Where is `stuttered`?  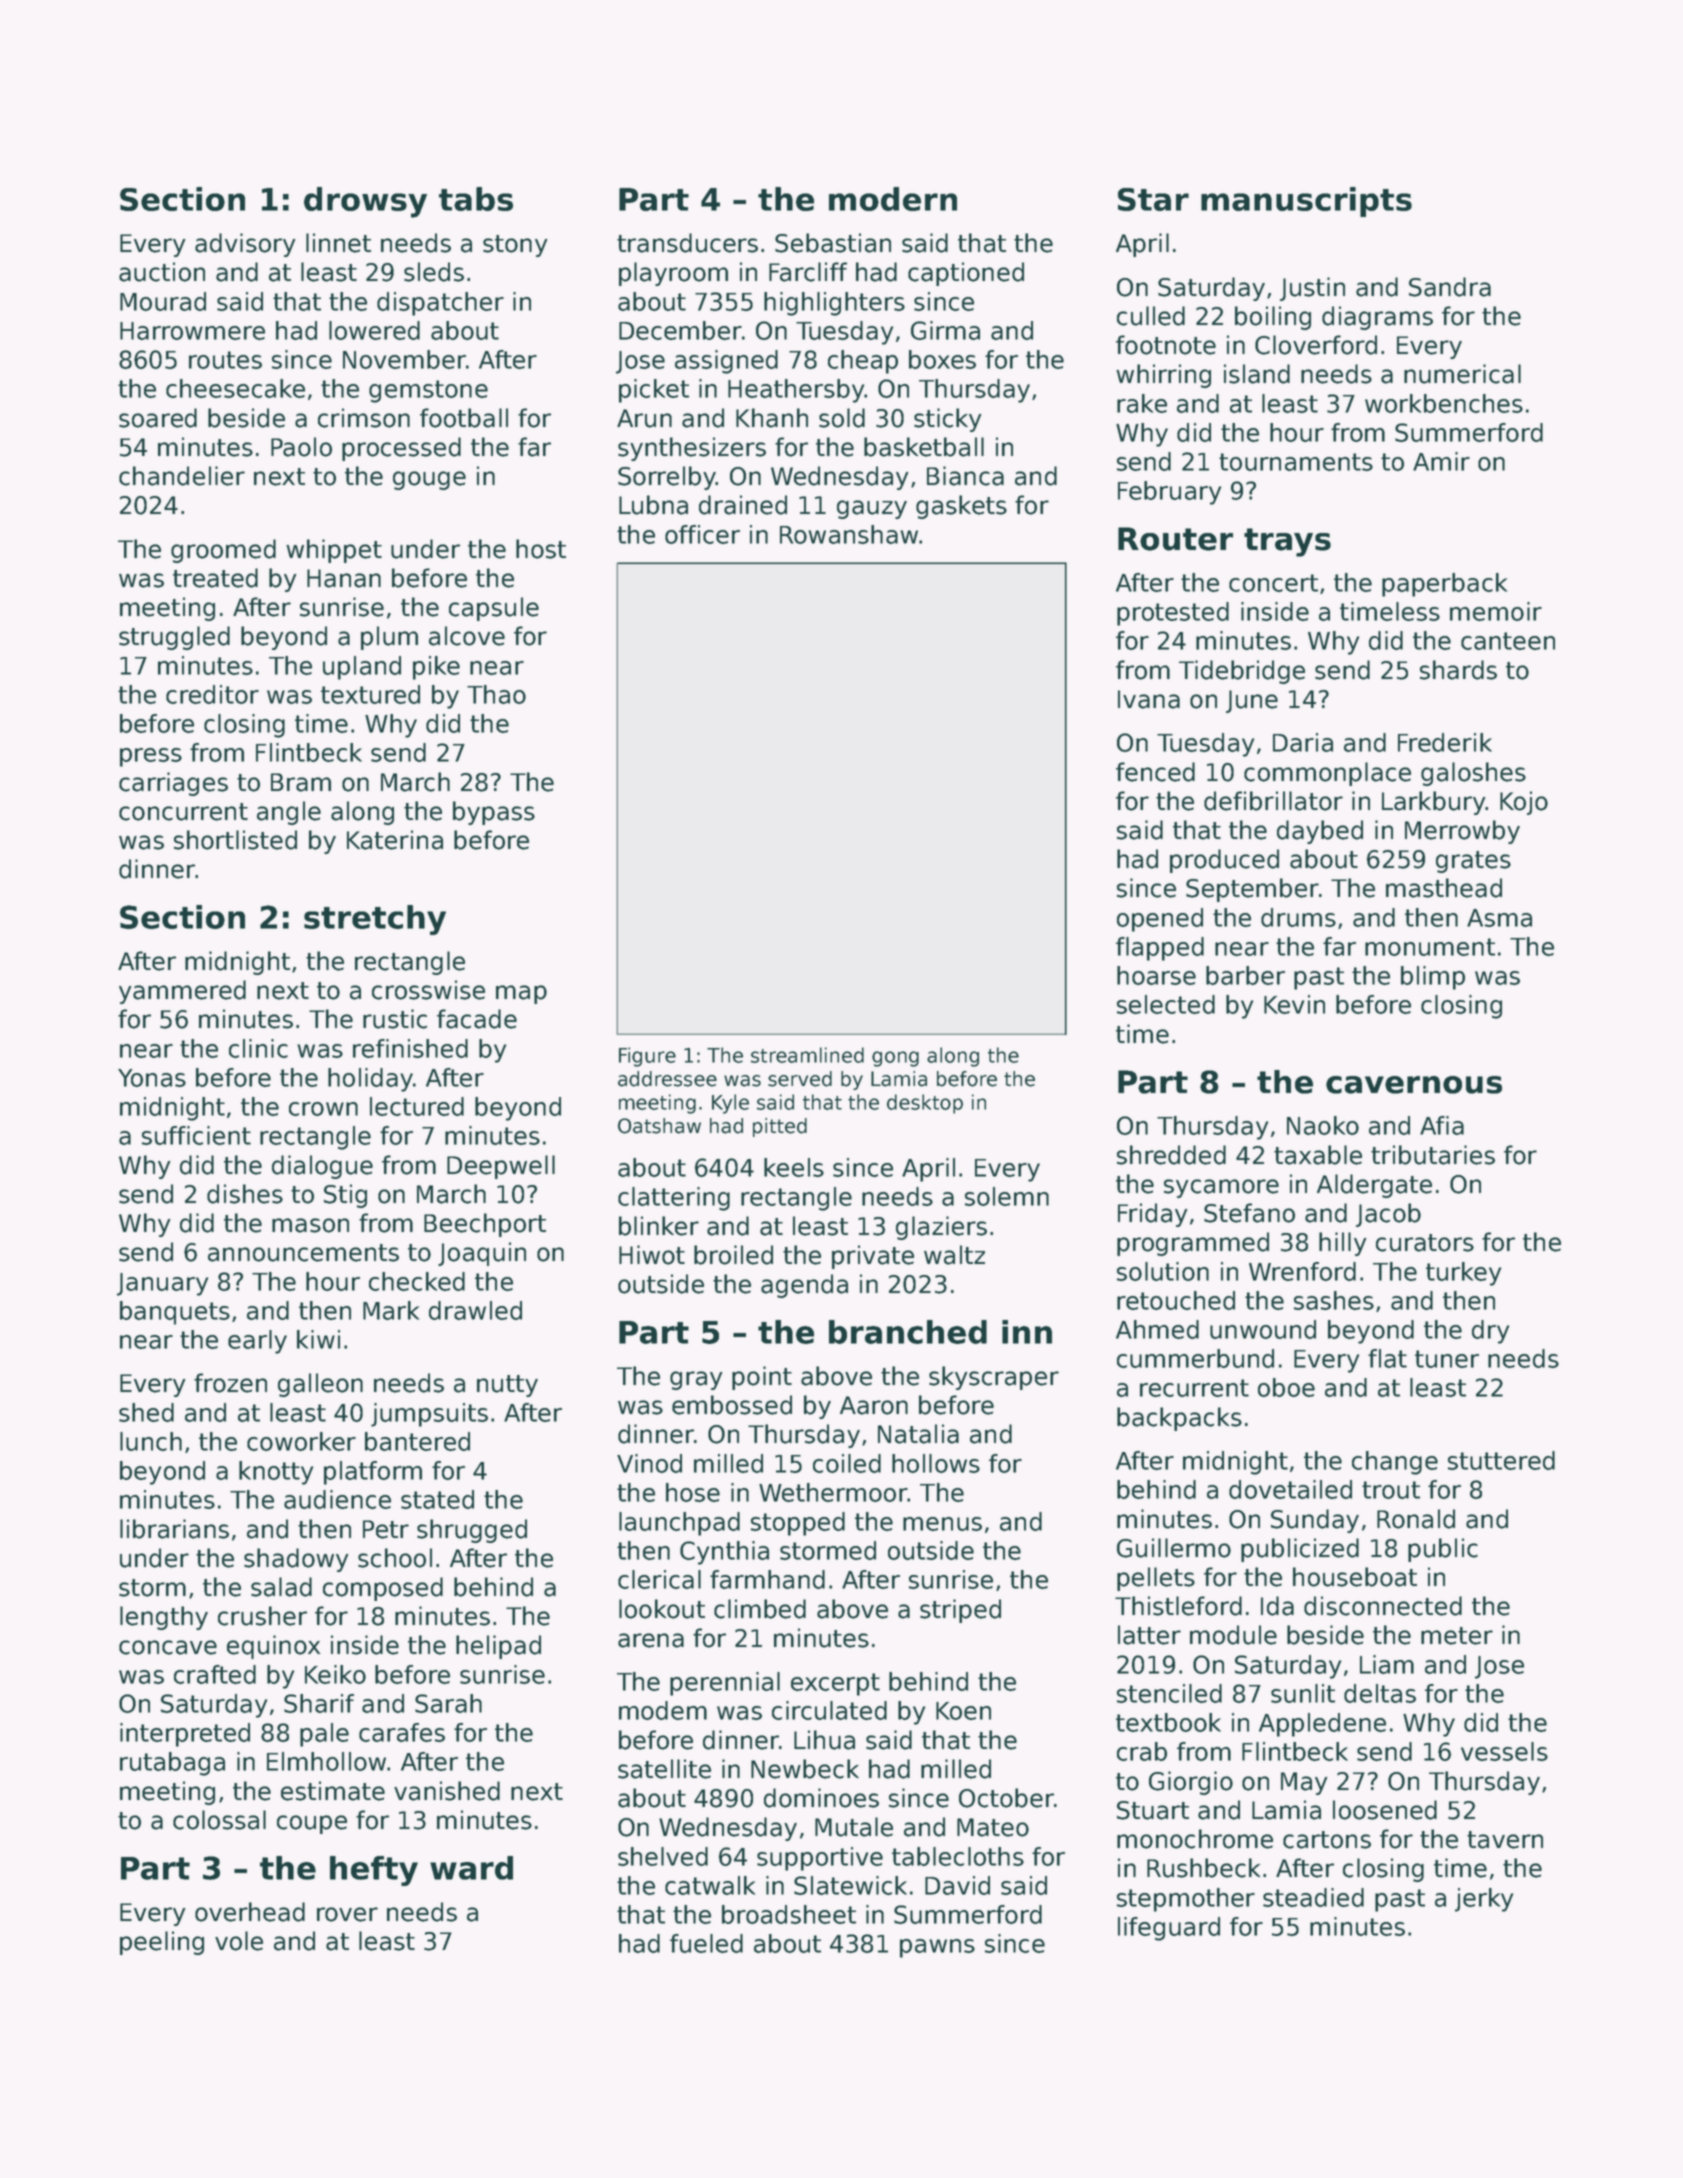 stuttered is located at coordinates (1501, 1460).
